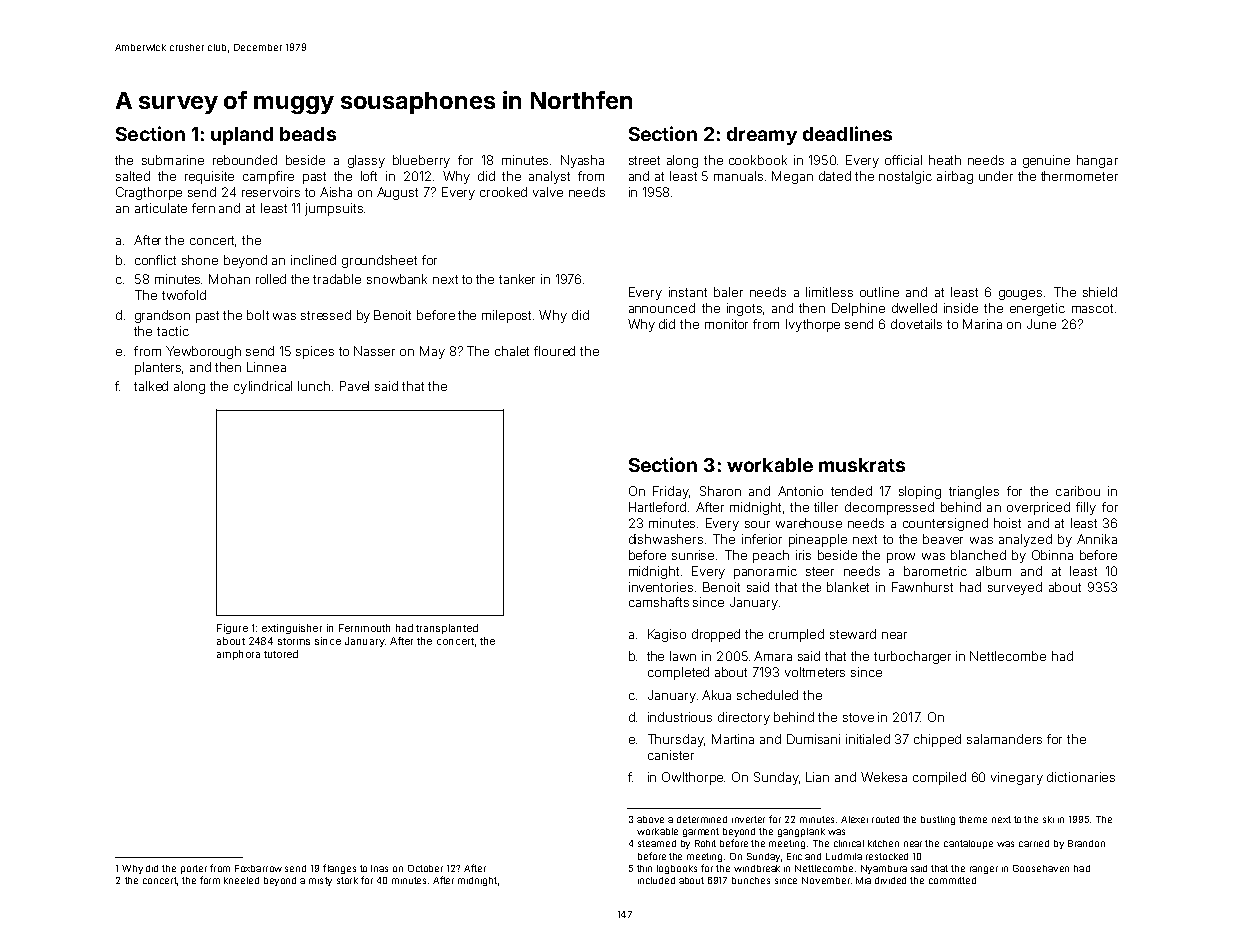 This document has width=1233, height=952. Describe the element at coordinates (200, 260) in the document. I see `shone` at that location.
